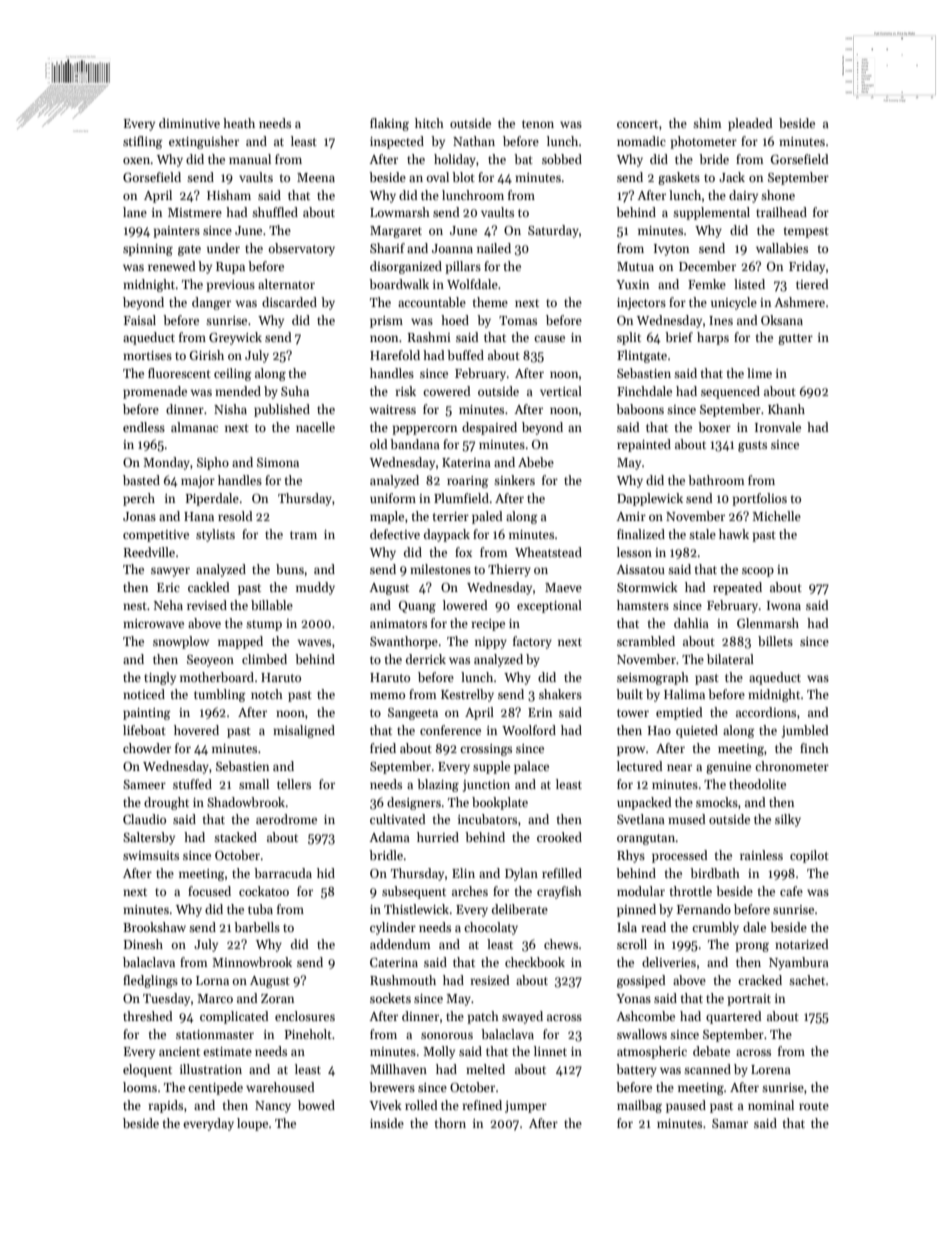  I want to click on sobbed, so click(562, 159).
